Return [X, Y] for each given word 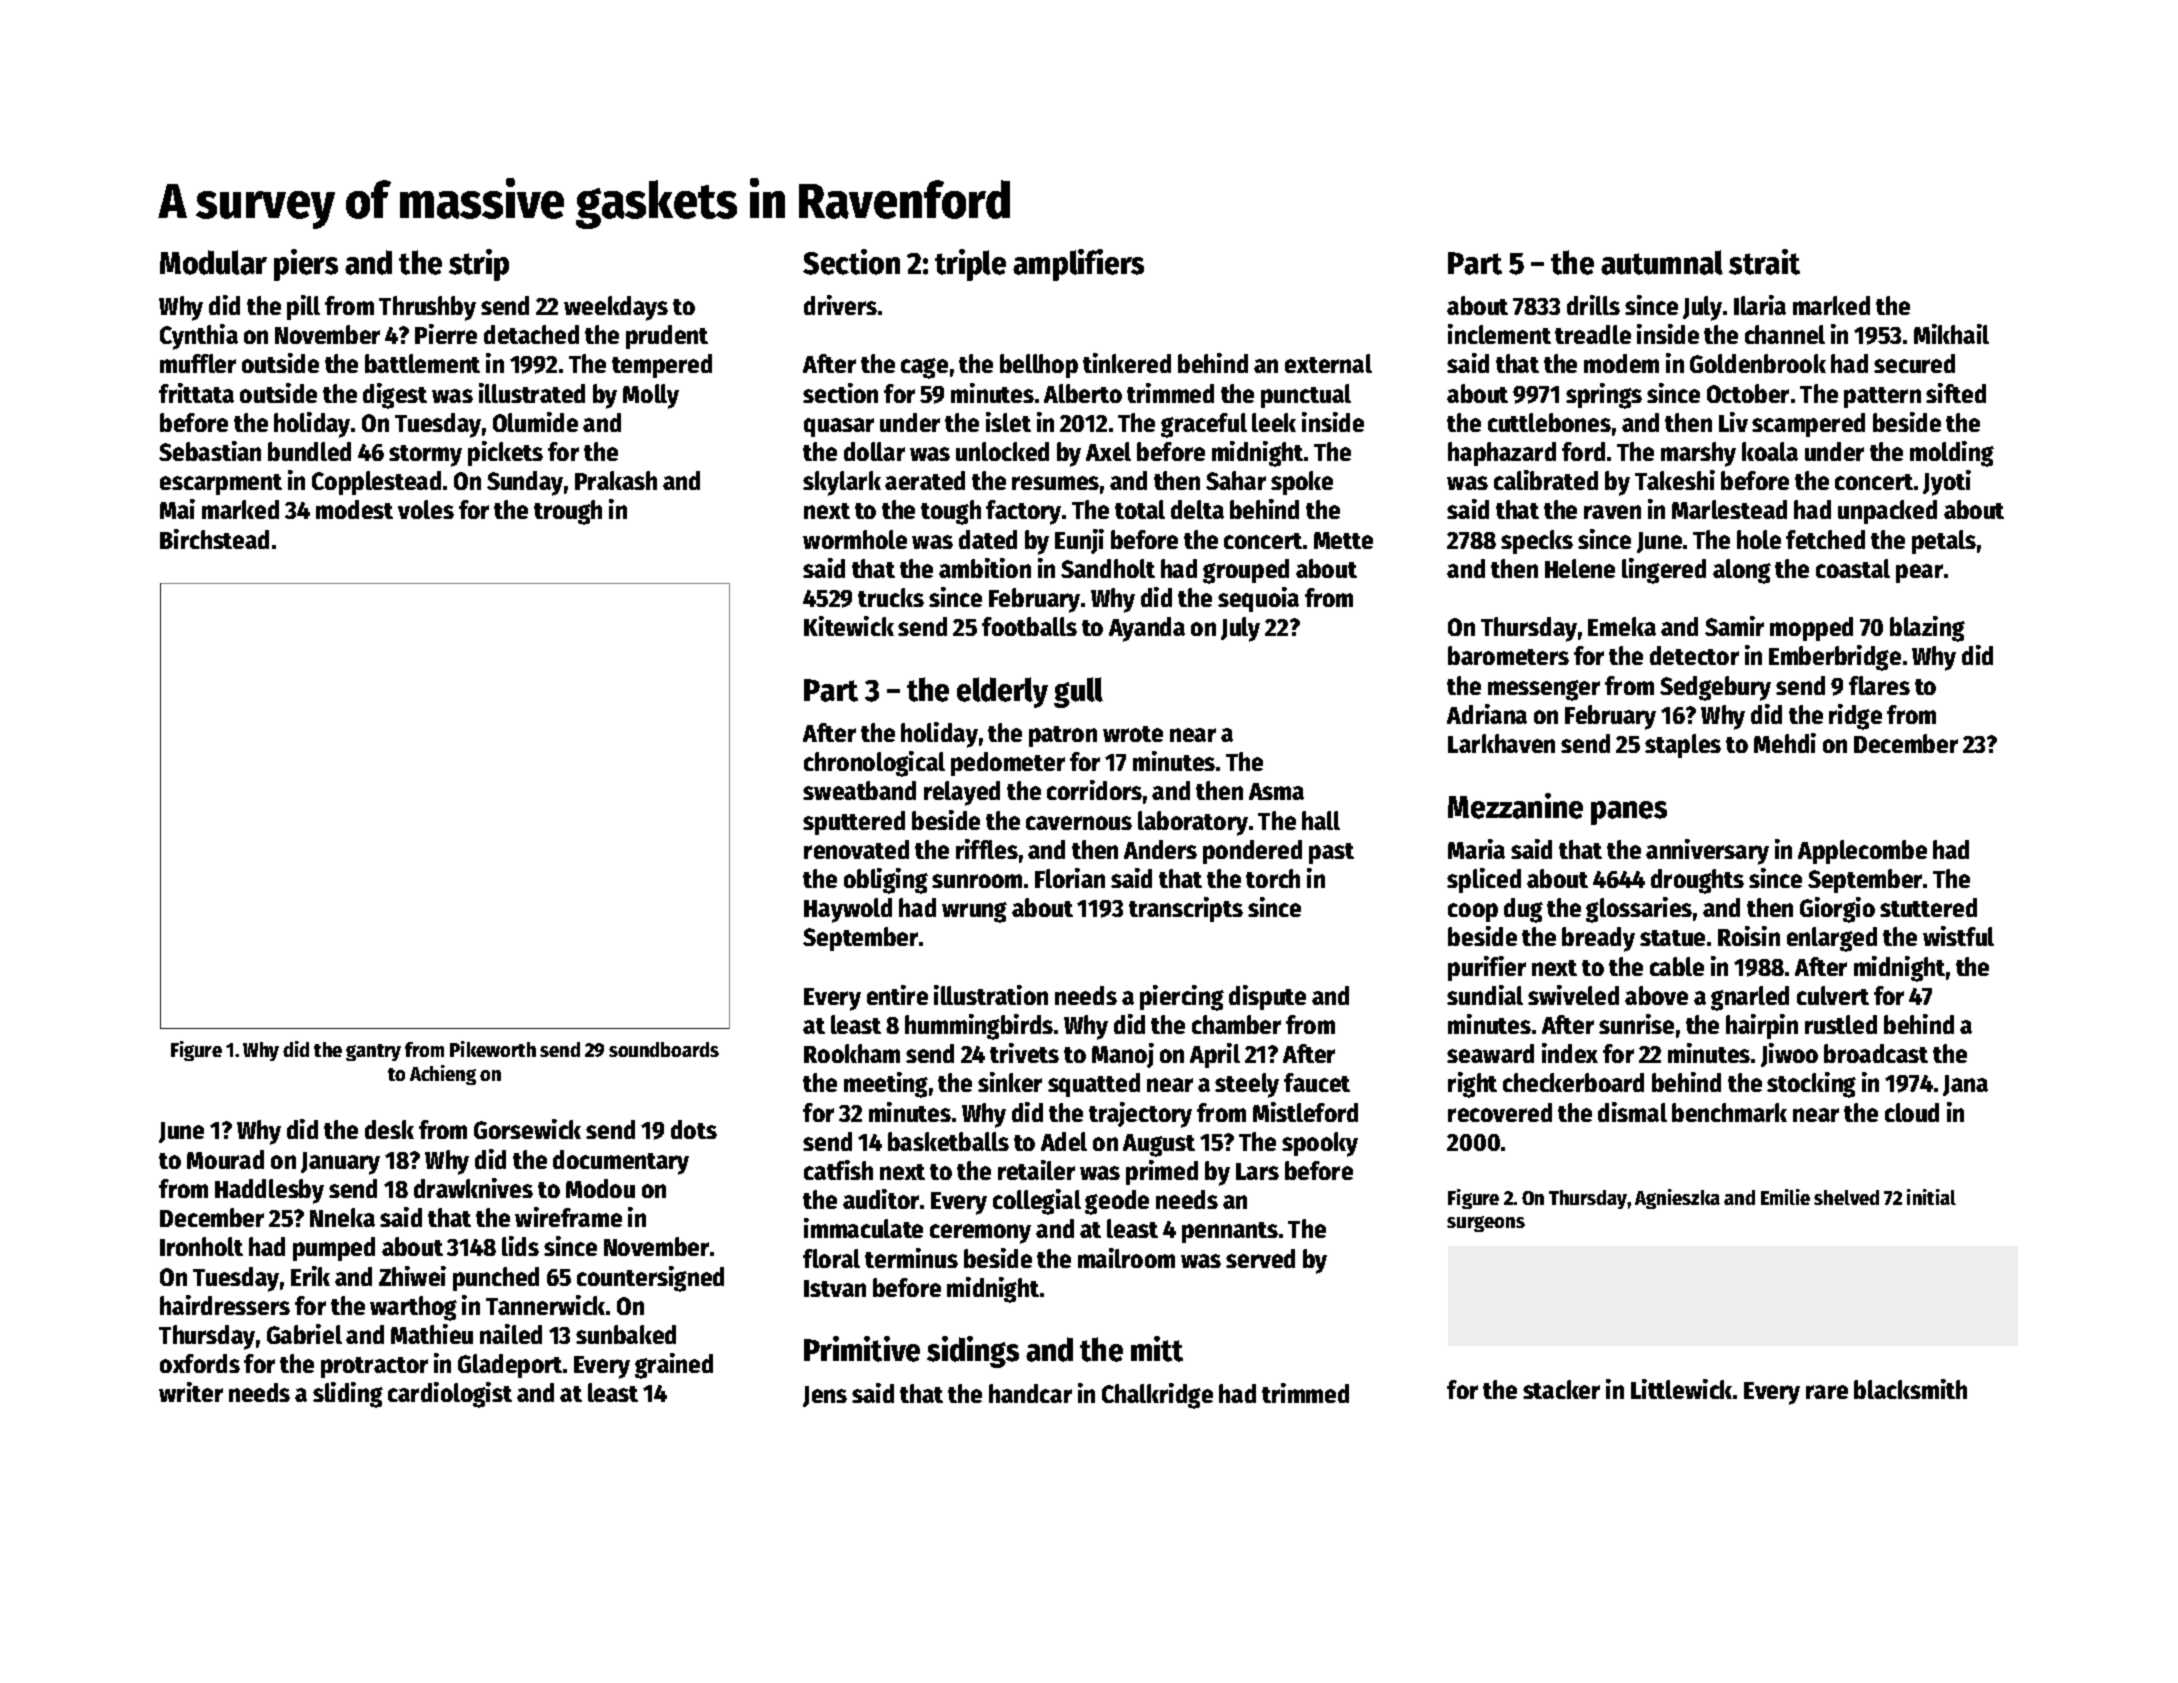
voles [426, 509]
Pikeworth [493, 1049]
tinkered [1127, 363]
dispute [1267, 997]
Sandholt [1108, 568]
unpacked [1887, 512]
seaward [1490, 1053]
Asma [1276, 791]
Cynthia [199, 337]
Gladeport [510, 1366]
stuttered [1928, 907]
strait [1764, 262]
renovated [856, 849]
